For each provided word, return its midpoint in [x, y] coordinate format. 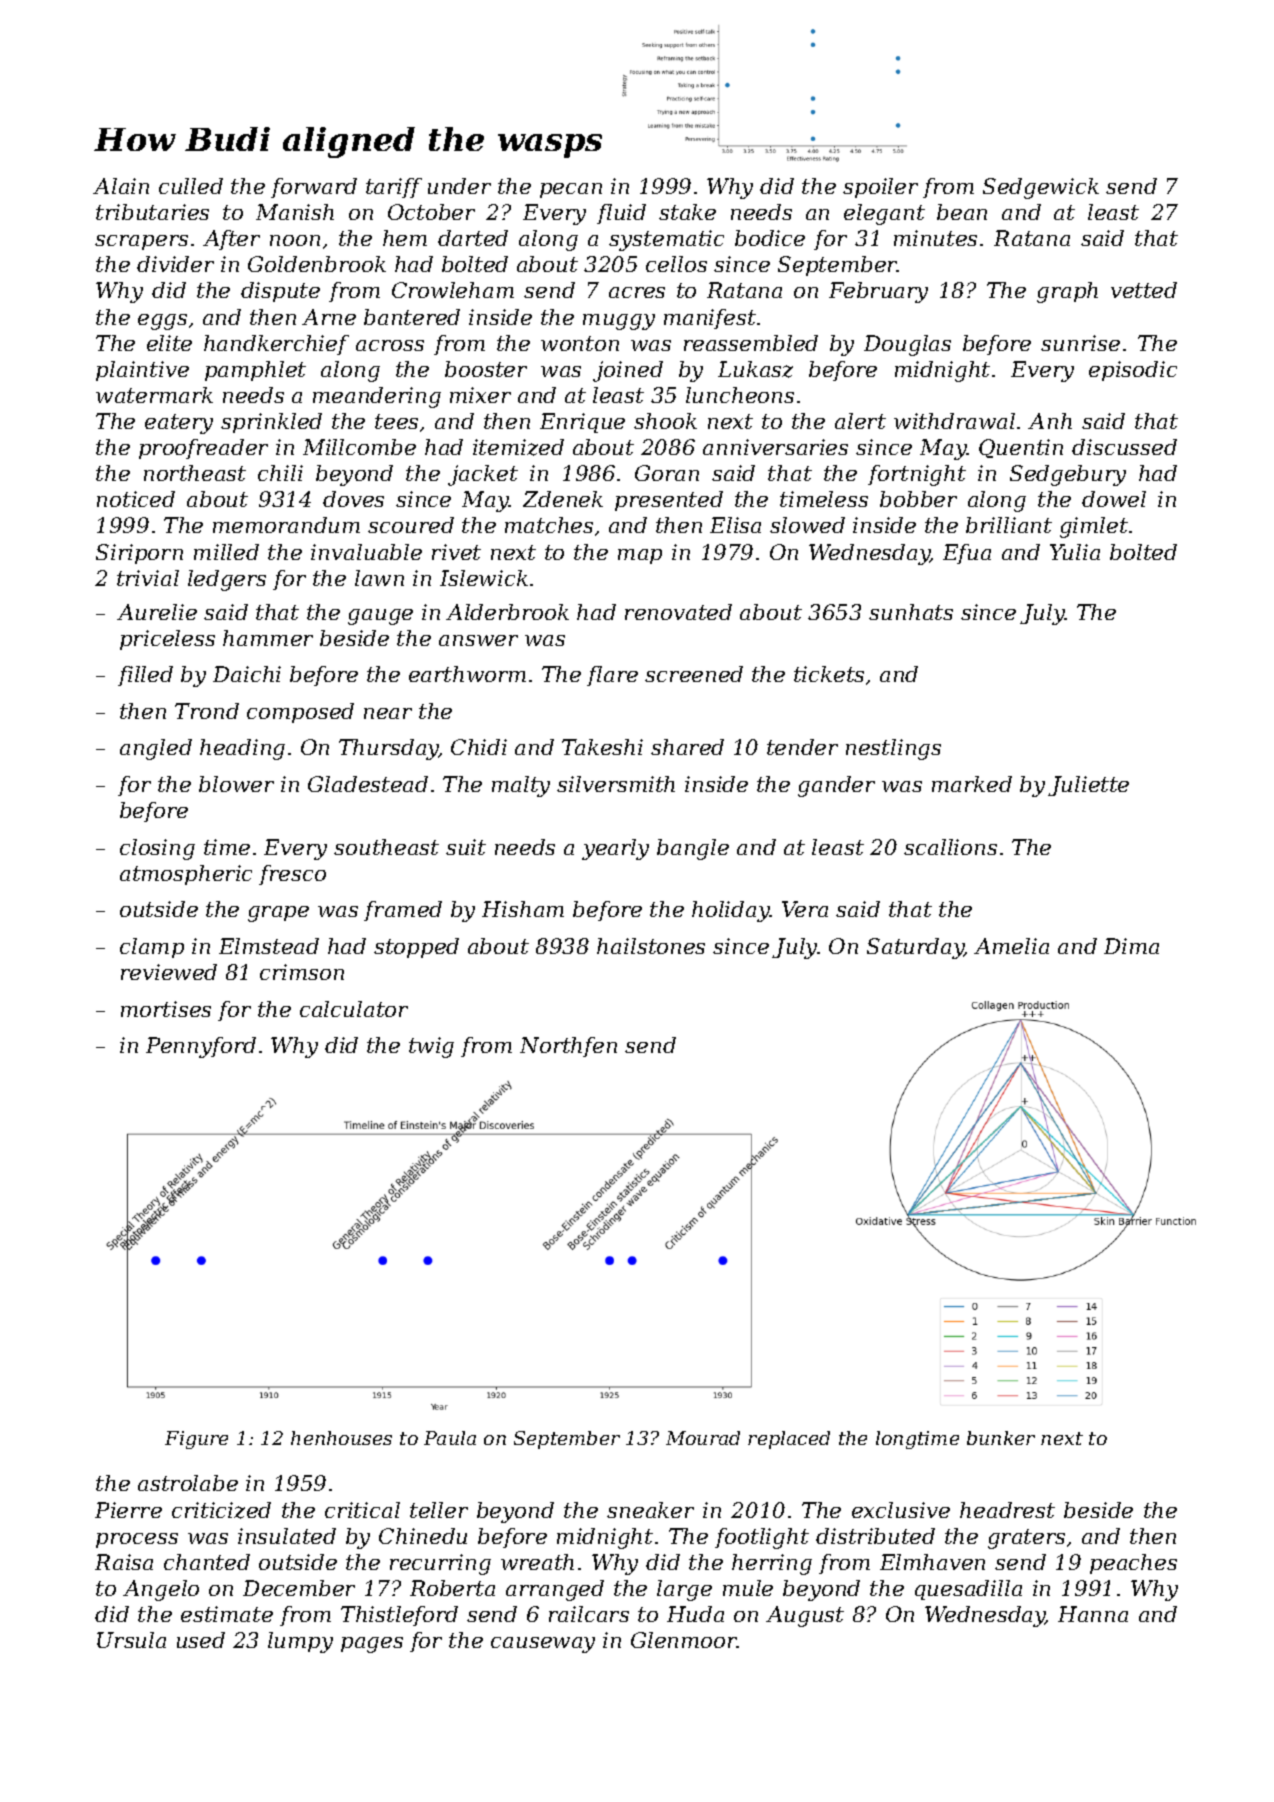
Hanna [1093, 1614]
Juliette [1088, 786]
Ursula [131, 1640]
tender [802, 747]
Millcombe [359, 447]
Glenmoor [684, 1640]
